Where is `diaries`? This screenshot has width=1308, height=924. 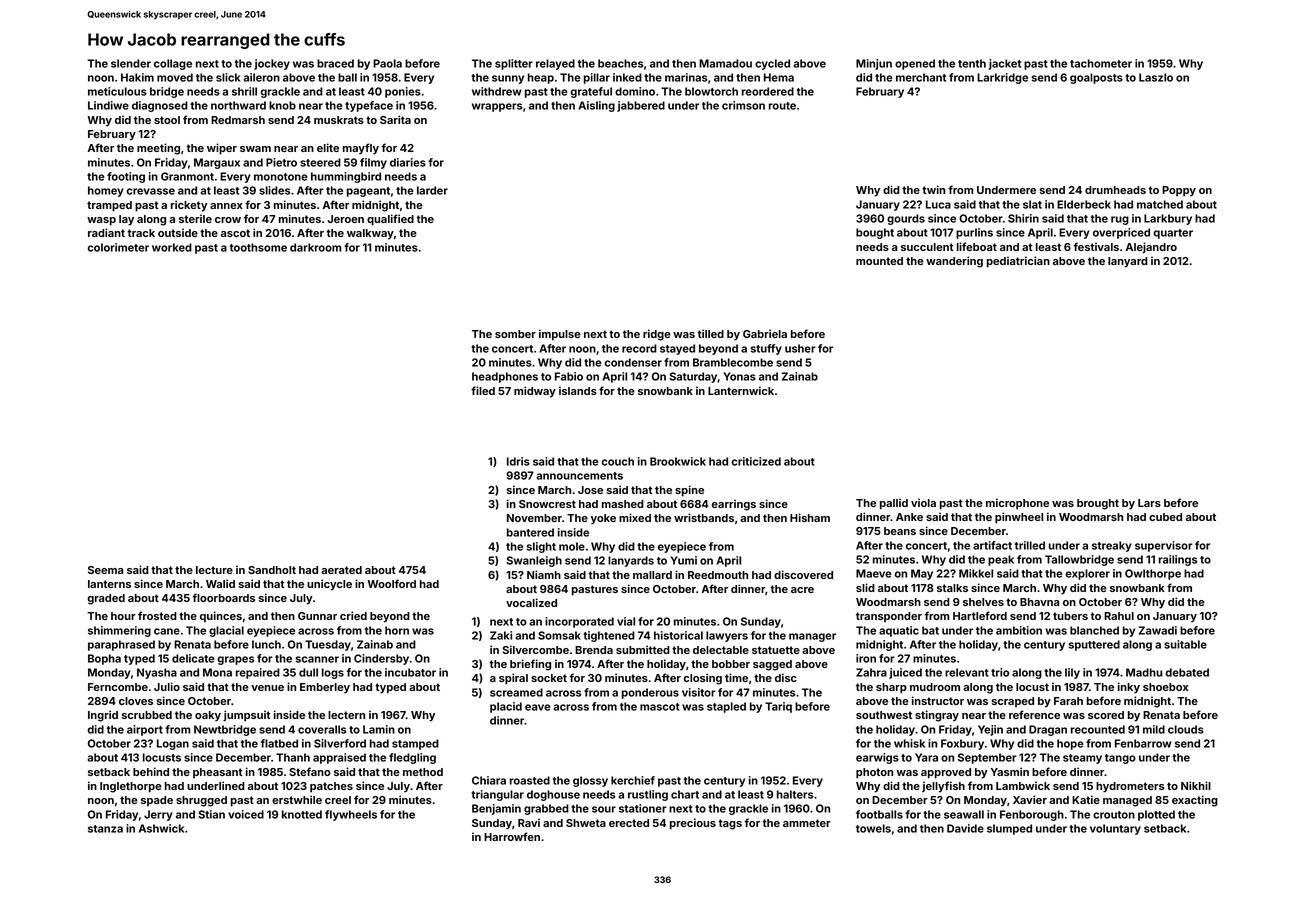 diaries is located at coordinates (408, 162).
